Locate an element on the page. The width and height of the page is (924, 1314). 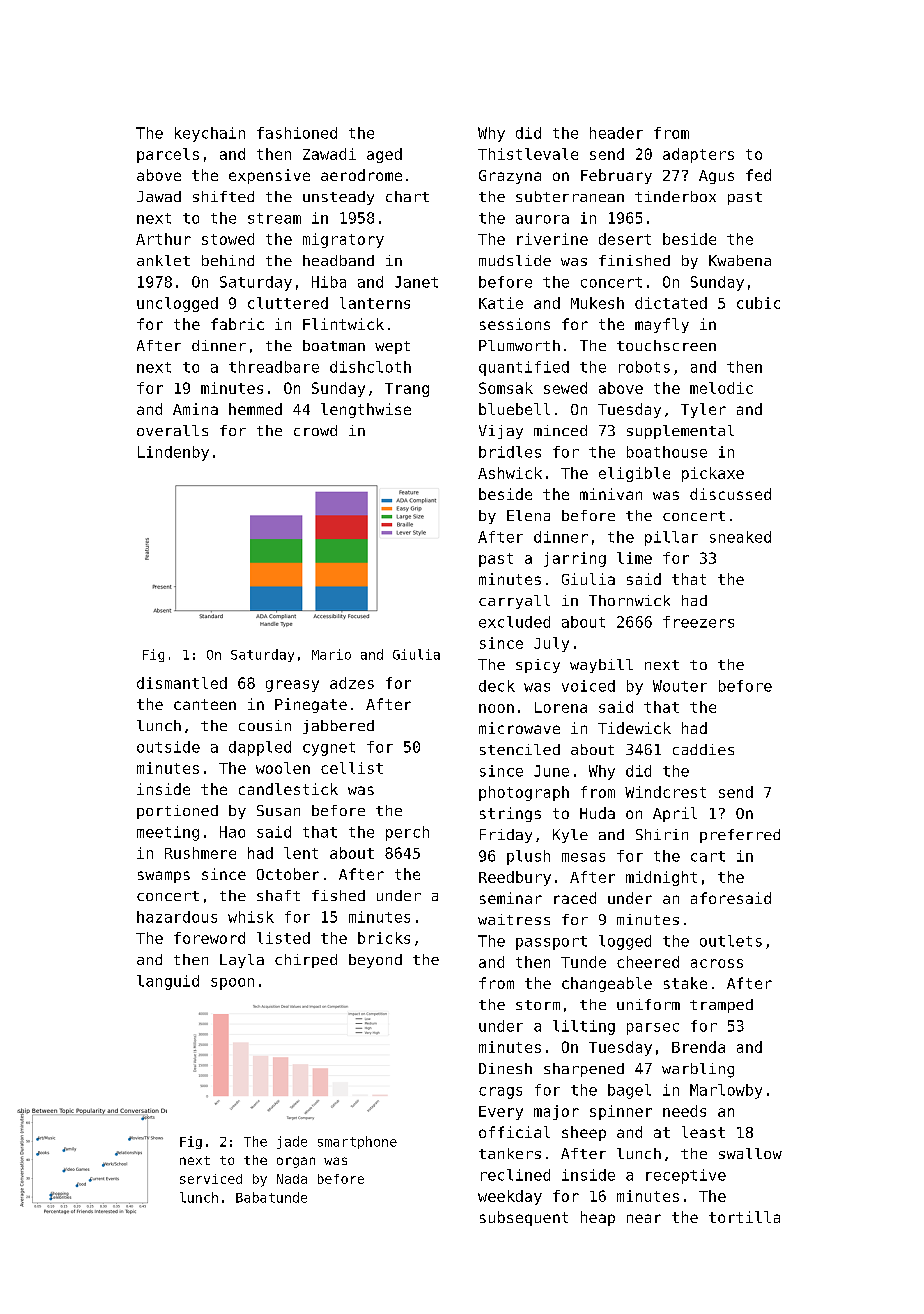
adapters is located at coordinates (698, 155).
